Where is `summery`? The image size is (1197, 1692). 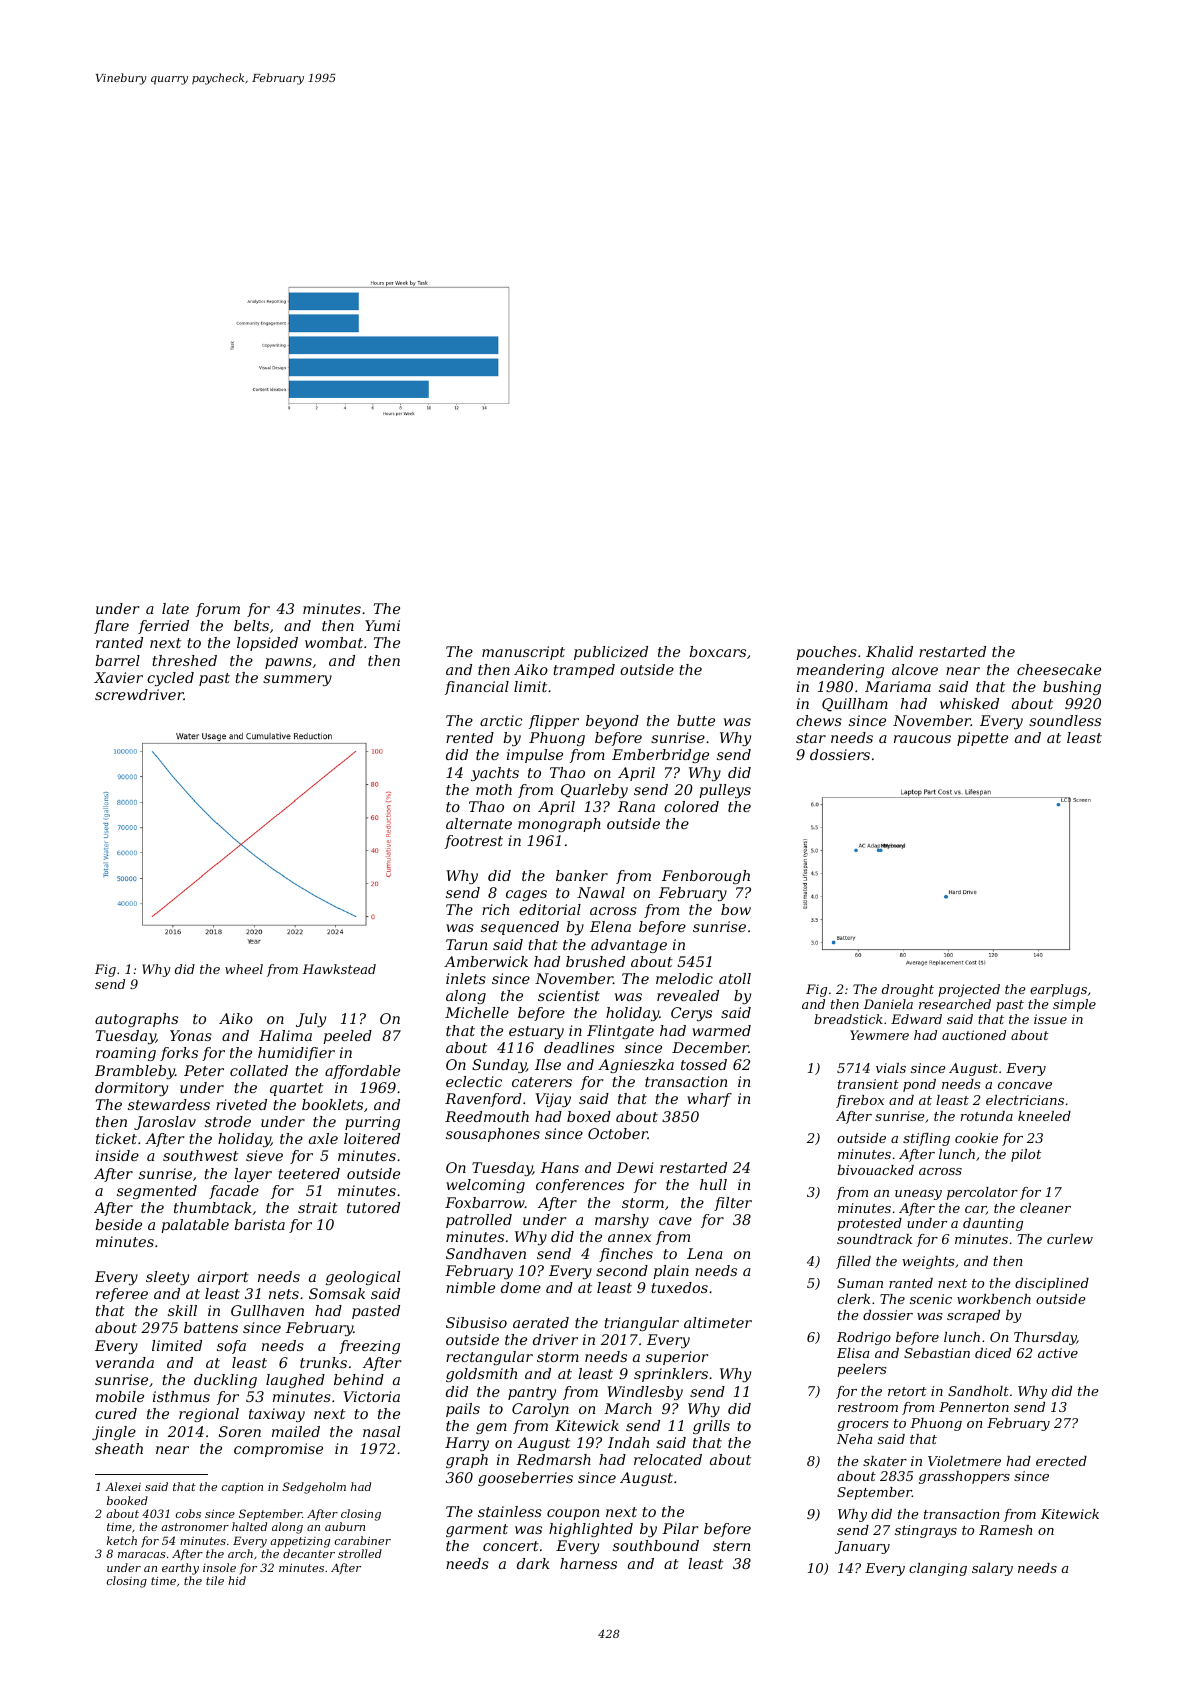
summery is located at coordinates (297, 680).
